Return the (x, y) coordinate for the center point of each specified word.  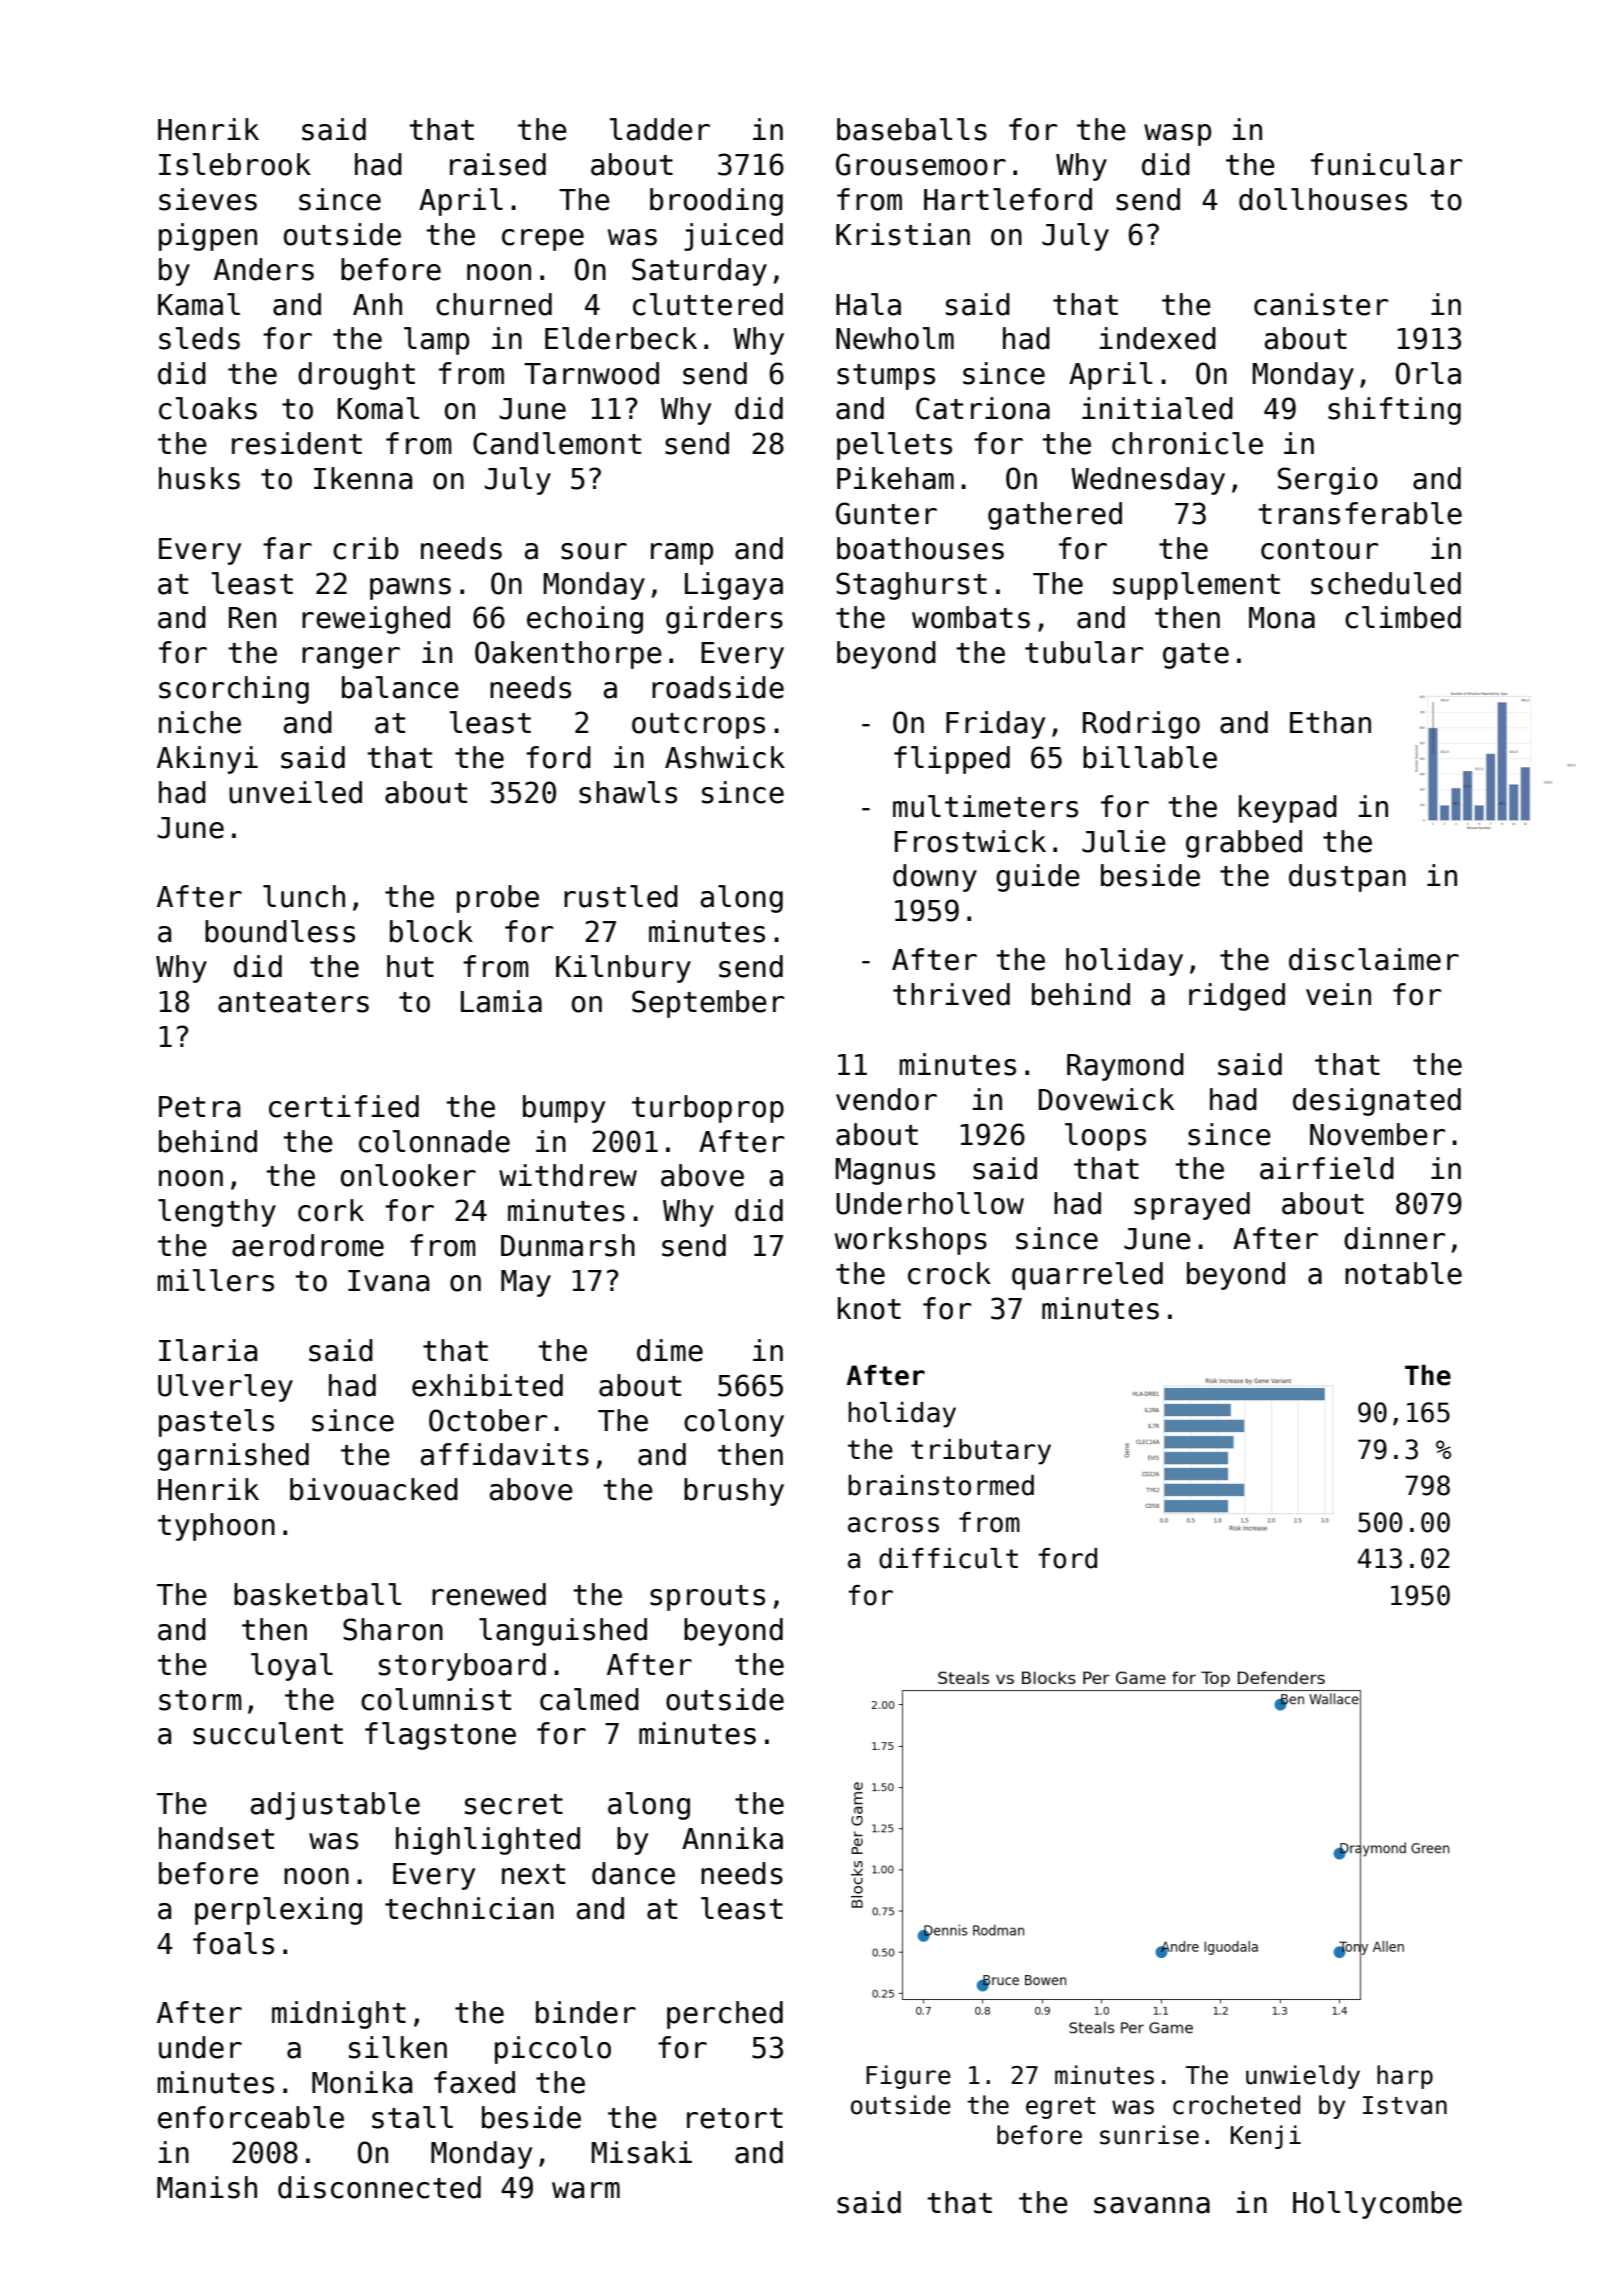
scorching (234, 690)
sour (594, 551)
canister (1321, 304)
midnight (339, 2015)
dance (633, 1873)
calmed (589, 1699)
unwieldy (1303, 2077)
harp (1405, 2077)
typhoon (216, 1527)
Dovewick (1106, 1099)
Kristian (903, 234)
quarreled (1087, 1276)
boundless (280, 931)
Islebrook (235, 164)
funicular (1386, 164)
